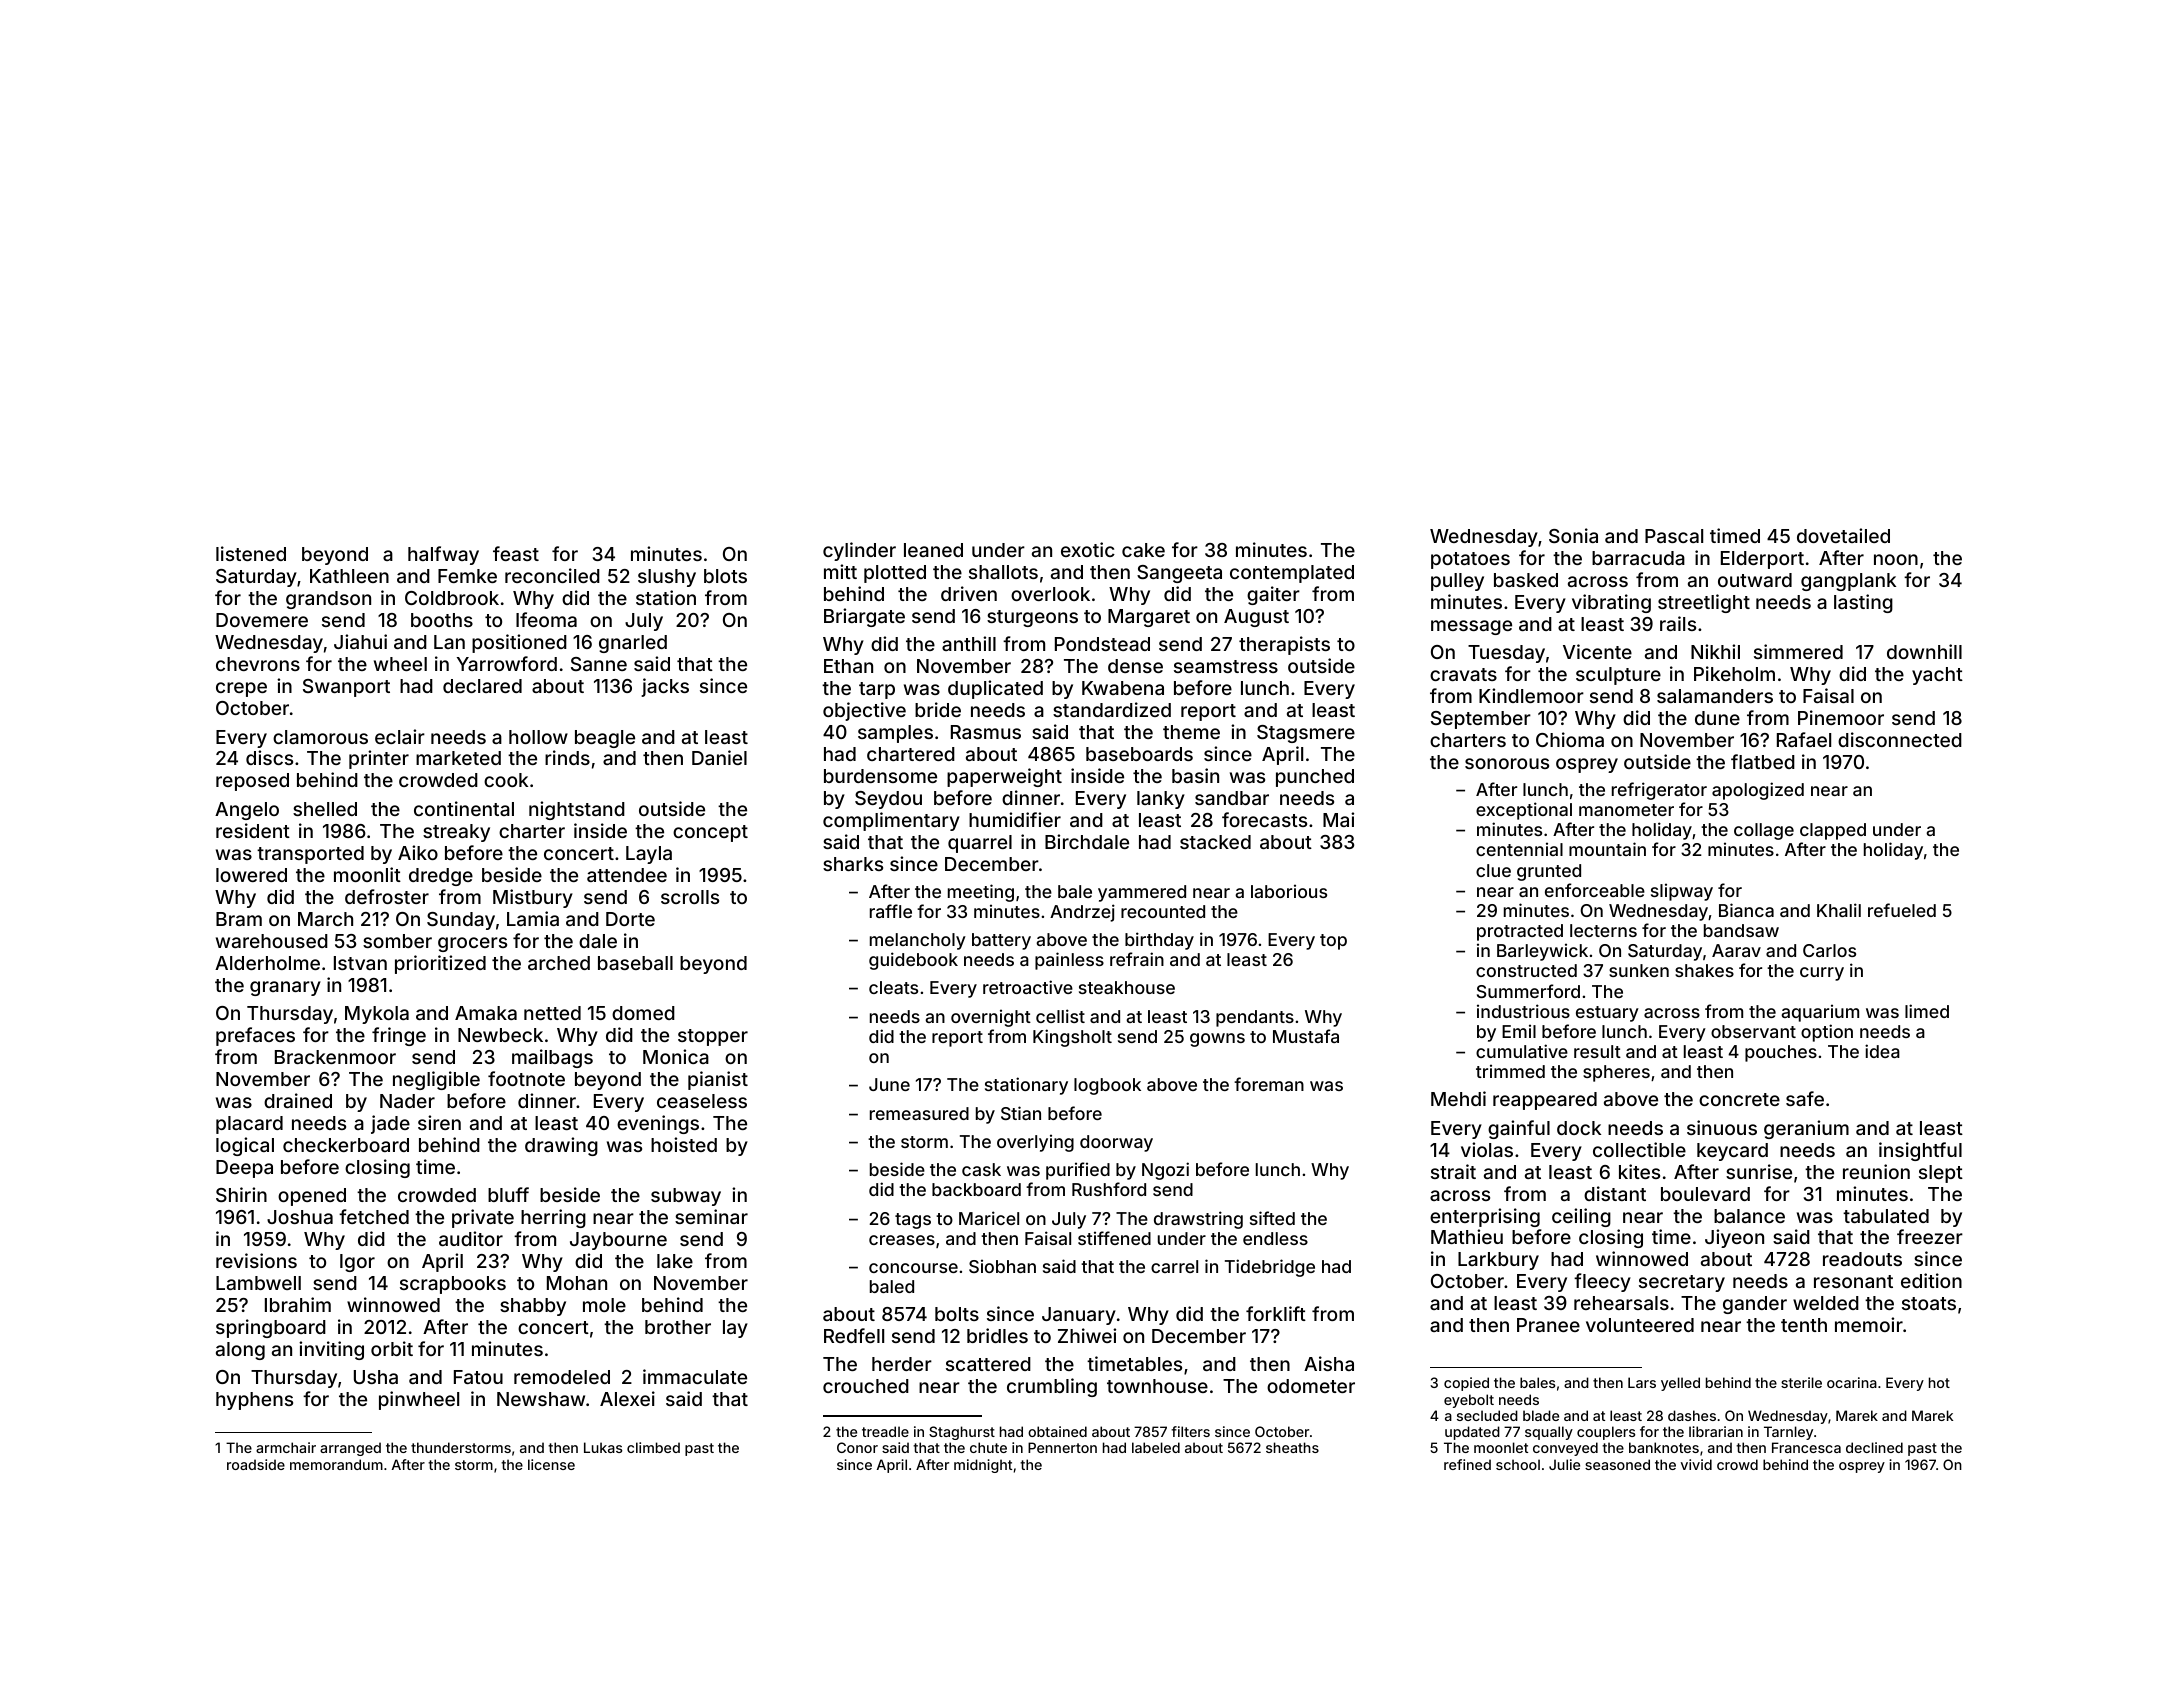 The width and height of the document is (2178, 1683). What do you see at coordinates (1139, 754) in the document?
I see `baseboards` at bounding box center [1139, 754].
